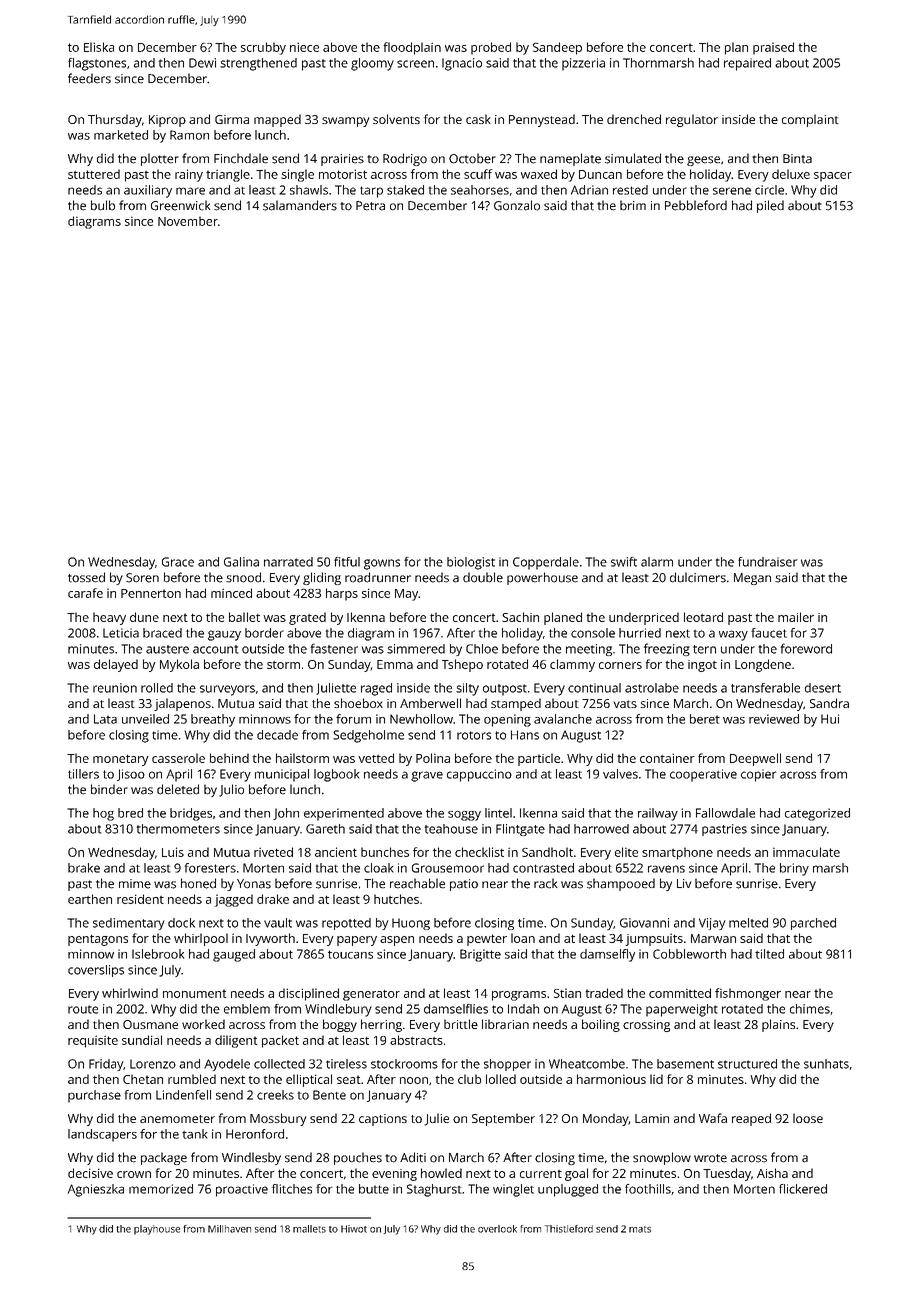 This screenshot has width=924, height=1308. What do you see at coordinates (142, 1040) in the screenshot?
I see `sundial` at bounding box center [142, 1040].
